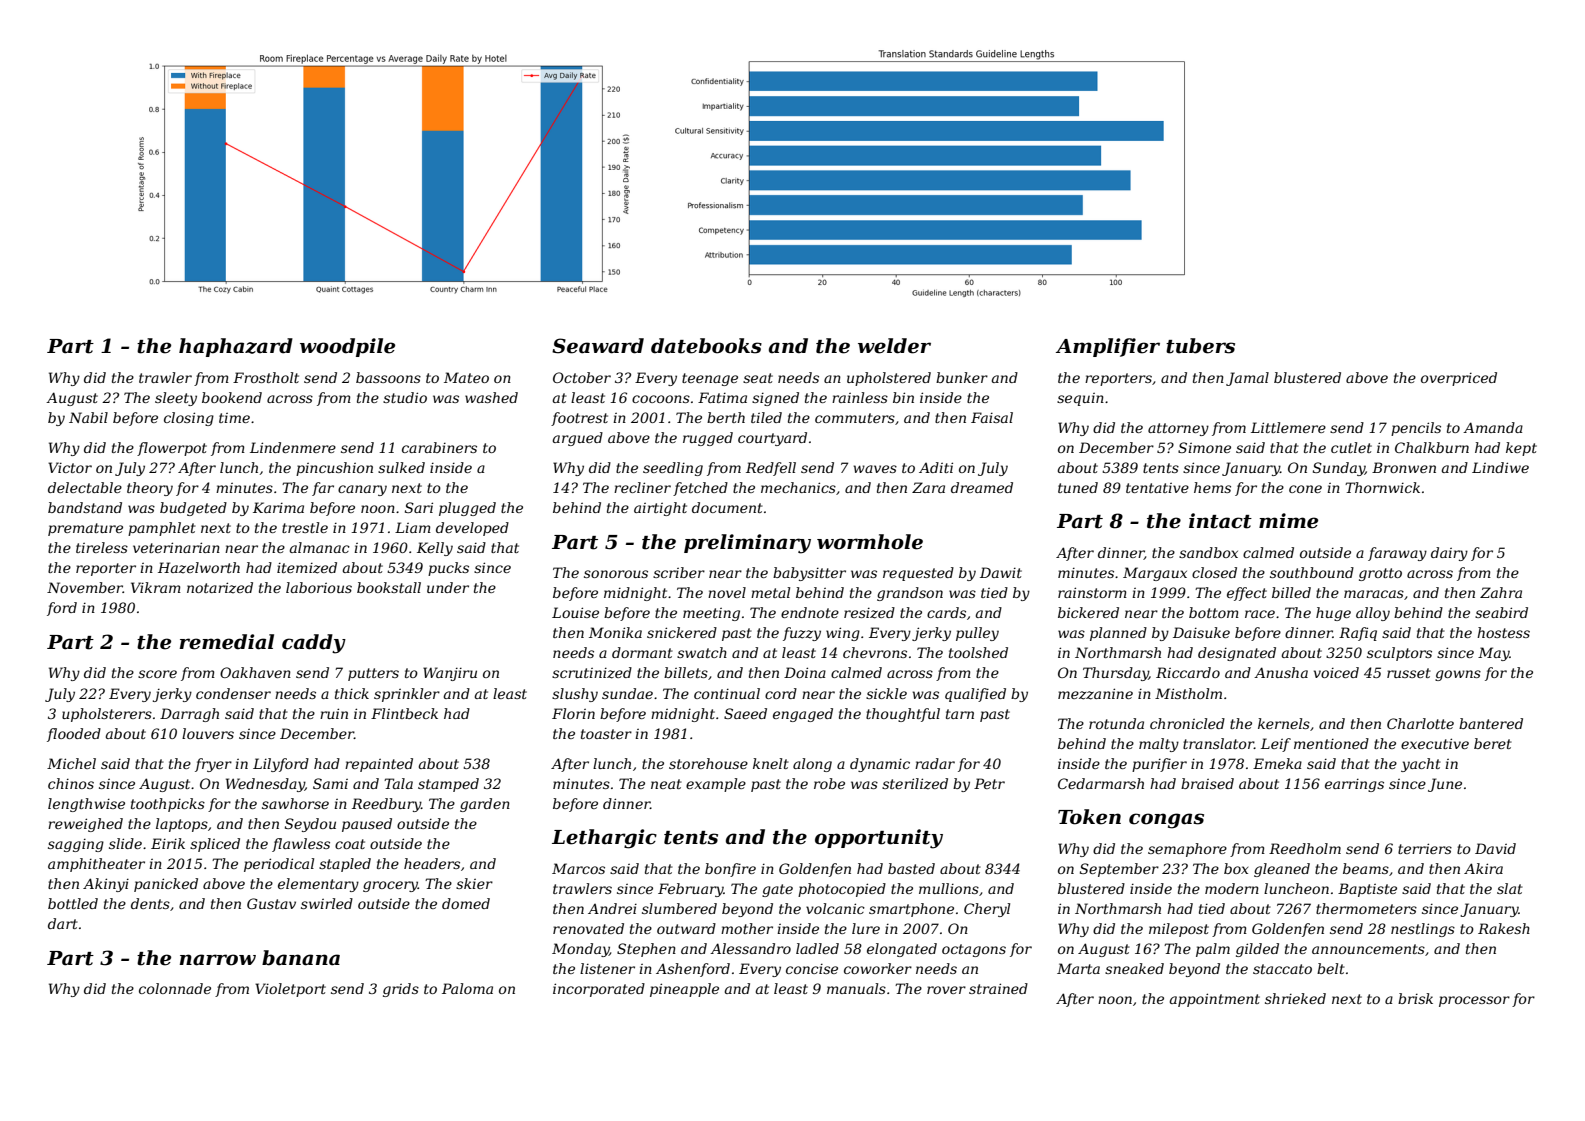 The height and width of the image is (1121, 1585). Describe the element at coordinates (271, 903) in the image. I see `Gustav` at that location.
